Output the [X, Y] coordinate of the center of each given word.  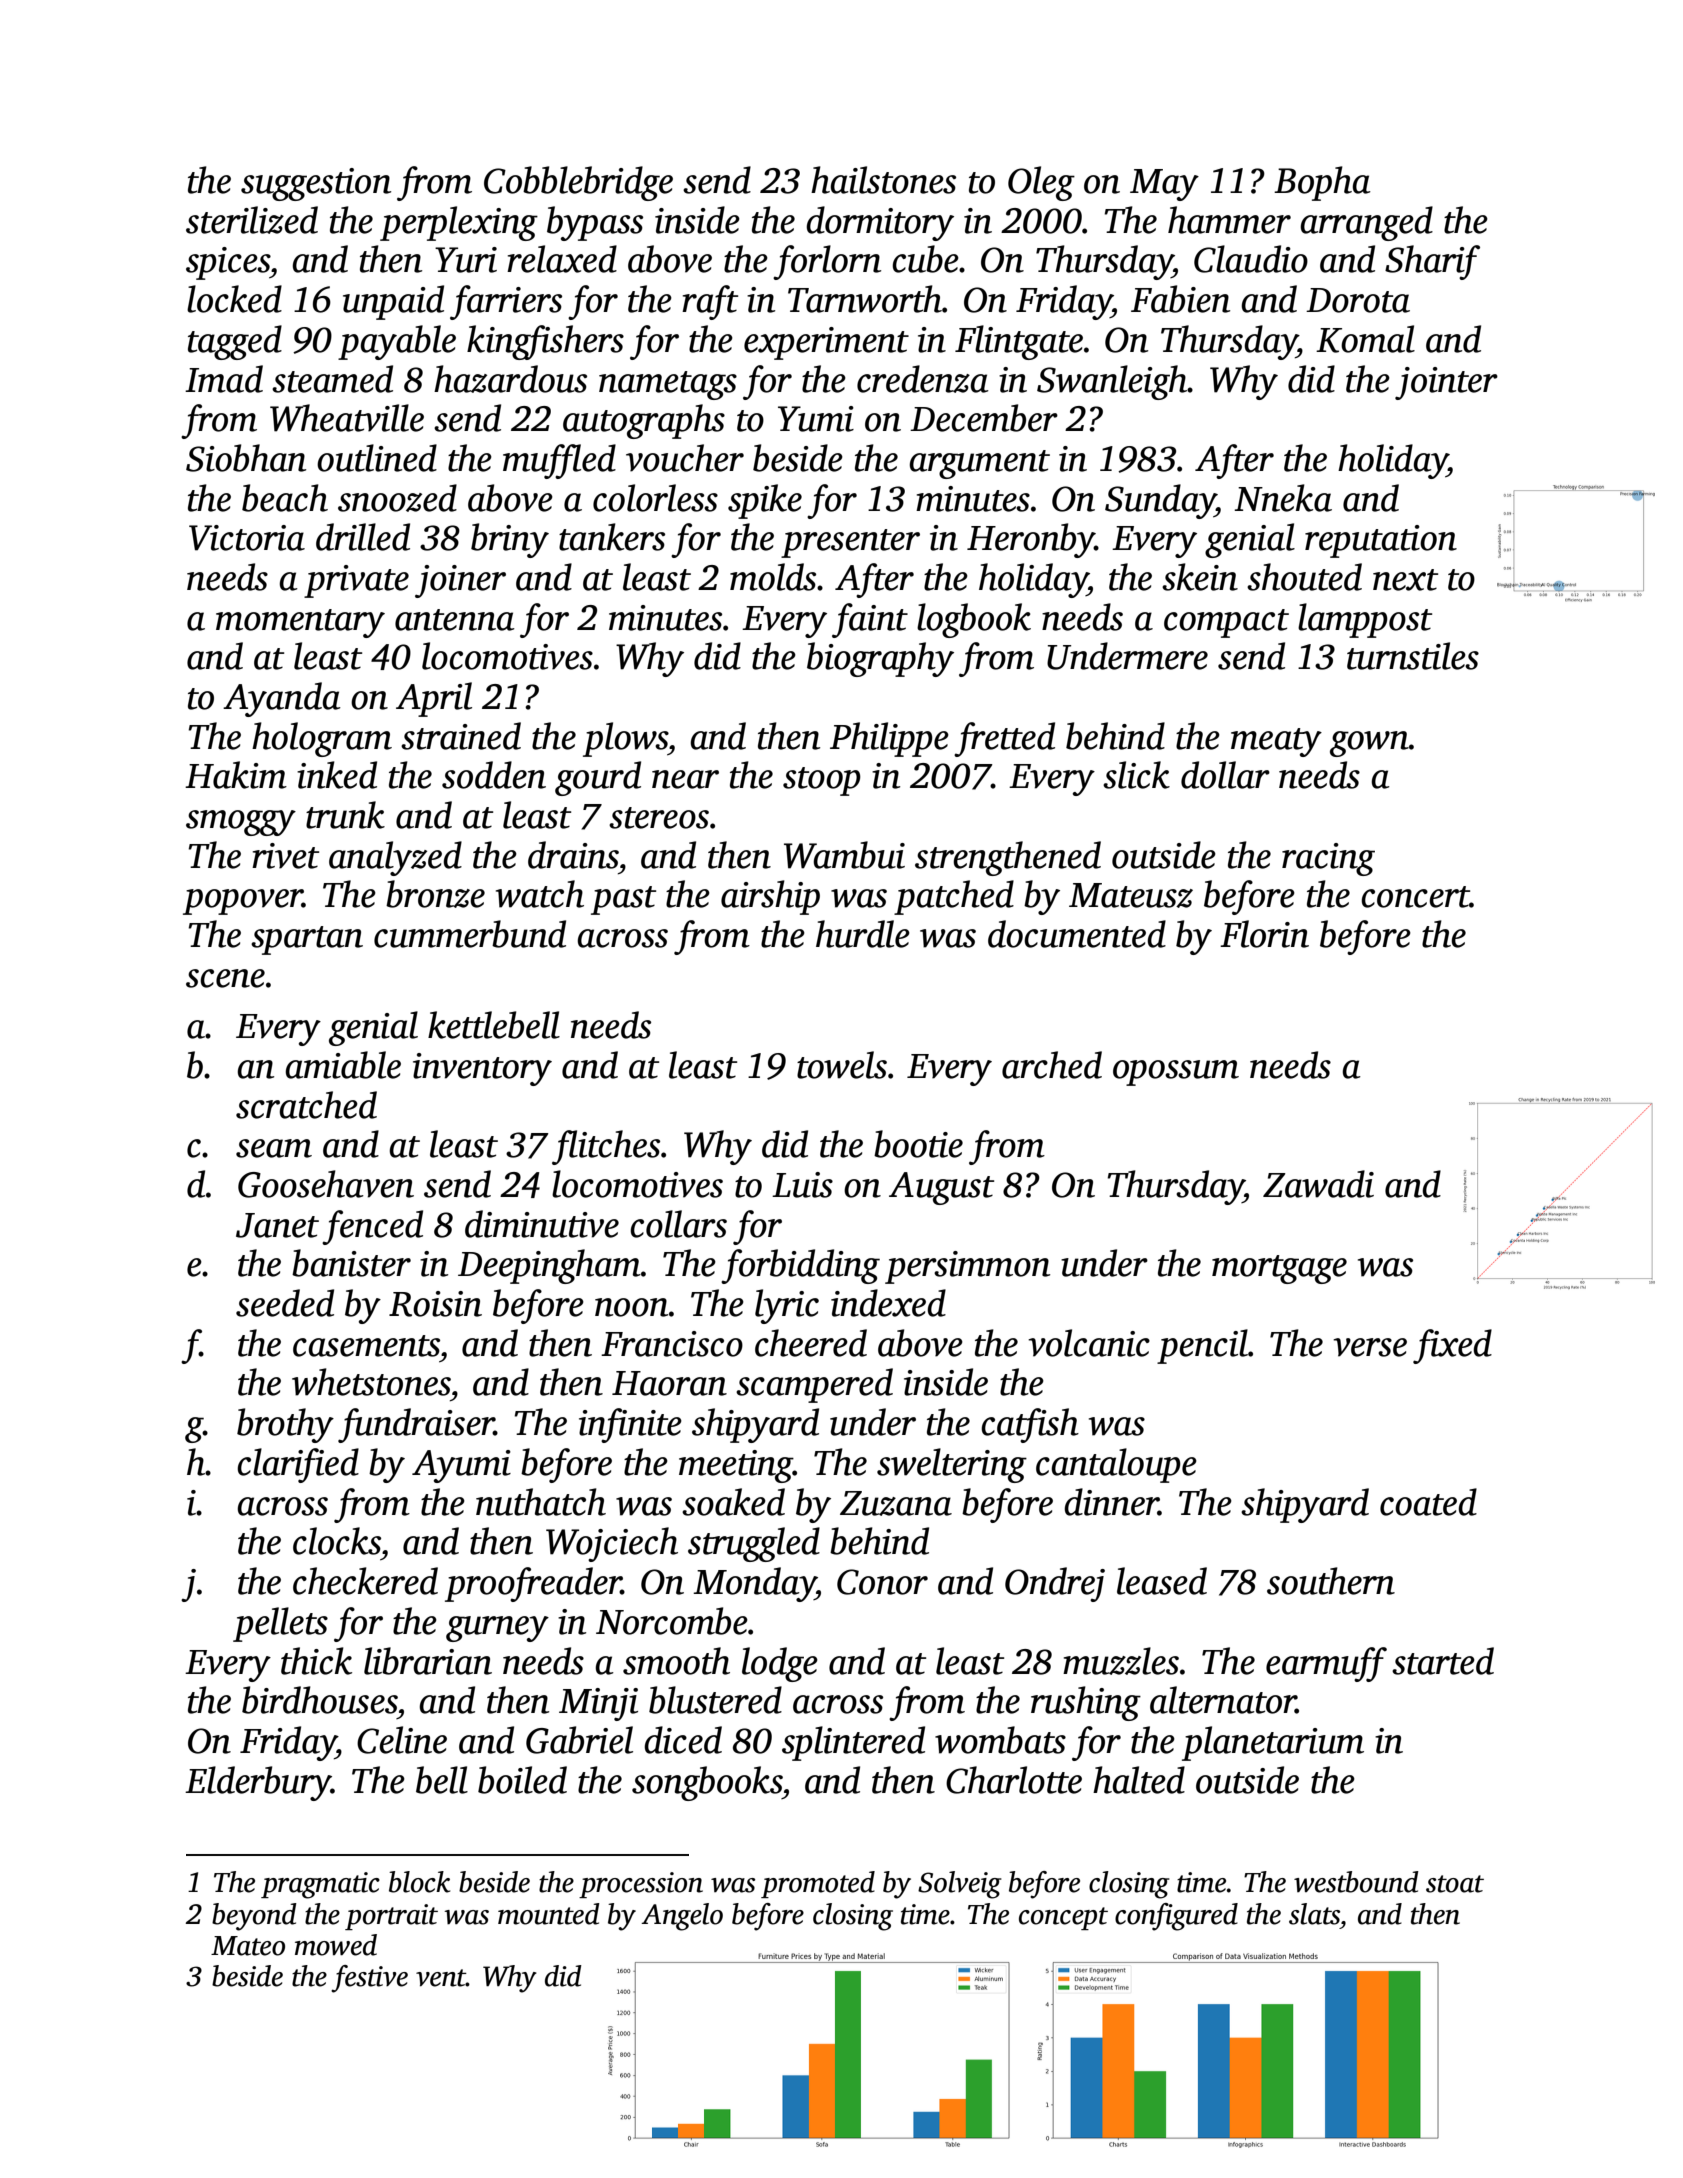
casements [366, 1346]
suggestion [316, 184]
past [623, 900]
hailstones [883, 180]
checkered [365, 1581]
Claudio [1251, 259]
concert [1415, 897]
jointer [1446, 383]
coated [1428, 1502]
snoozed [397, 498]
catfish [1030, 1425]
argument [979, 464]
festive [369, 1979]
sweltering [952, 1465]
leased [1162, 1581]
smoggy [241, 823]
